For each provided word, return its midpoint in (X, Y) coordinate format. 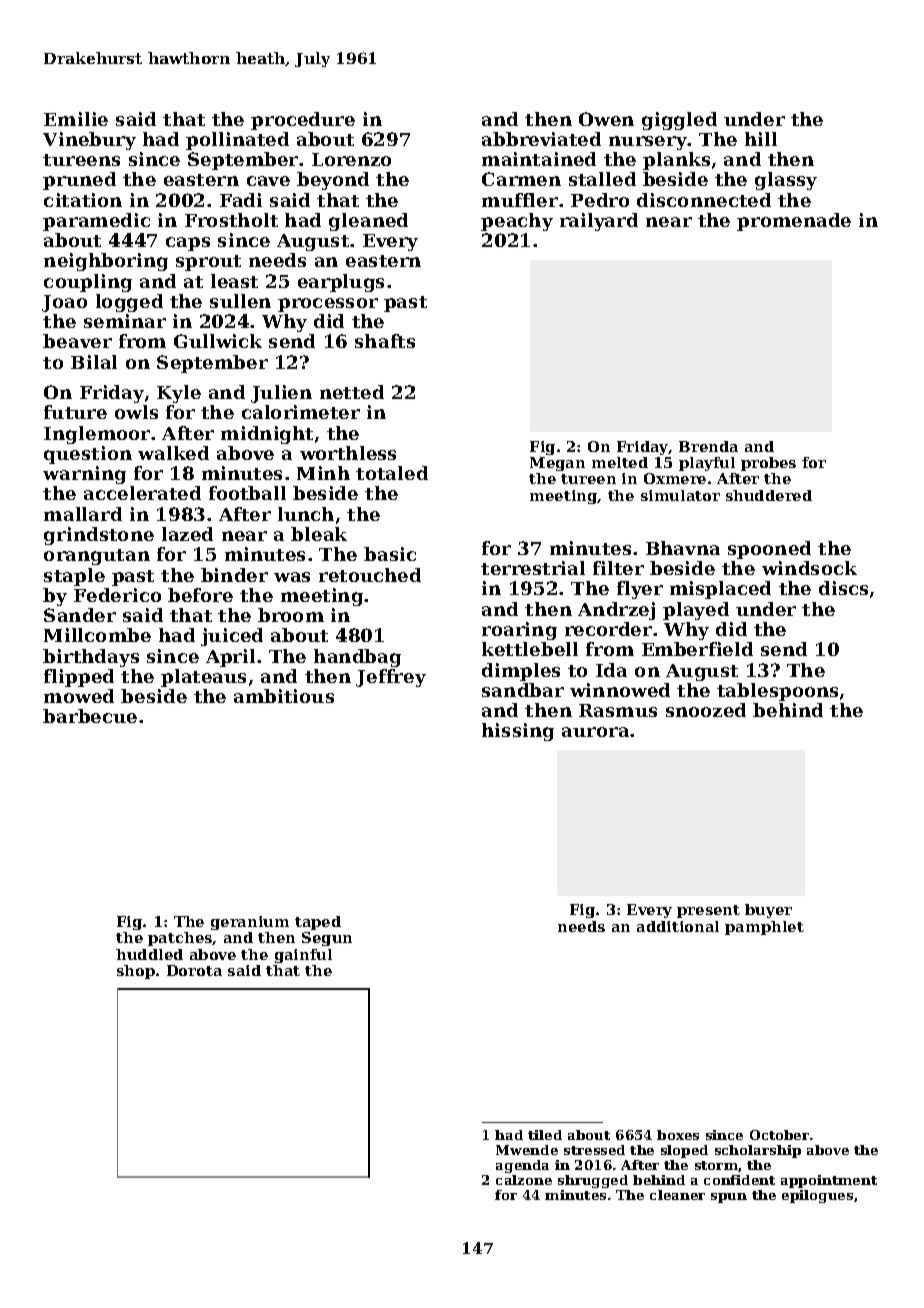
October (779, 1135)
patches (180, 939)
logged (129, 303)
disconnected (704, 200)
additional (678, 926)
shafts (385, 341)
